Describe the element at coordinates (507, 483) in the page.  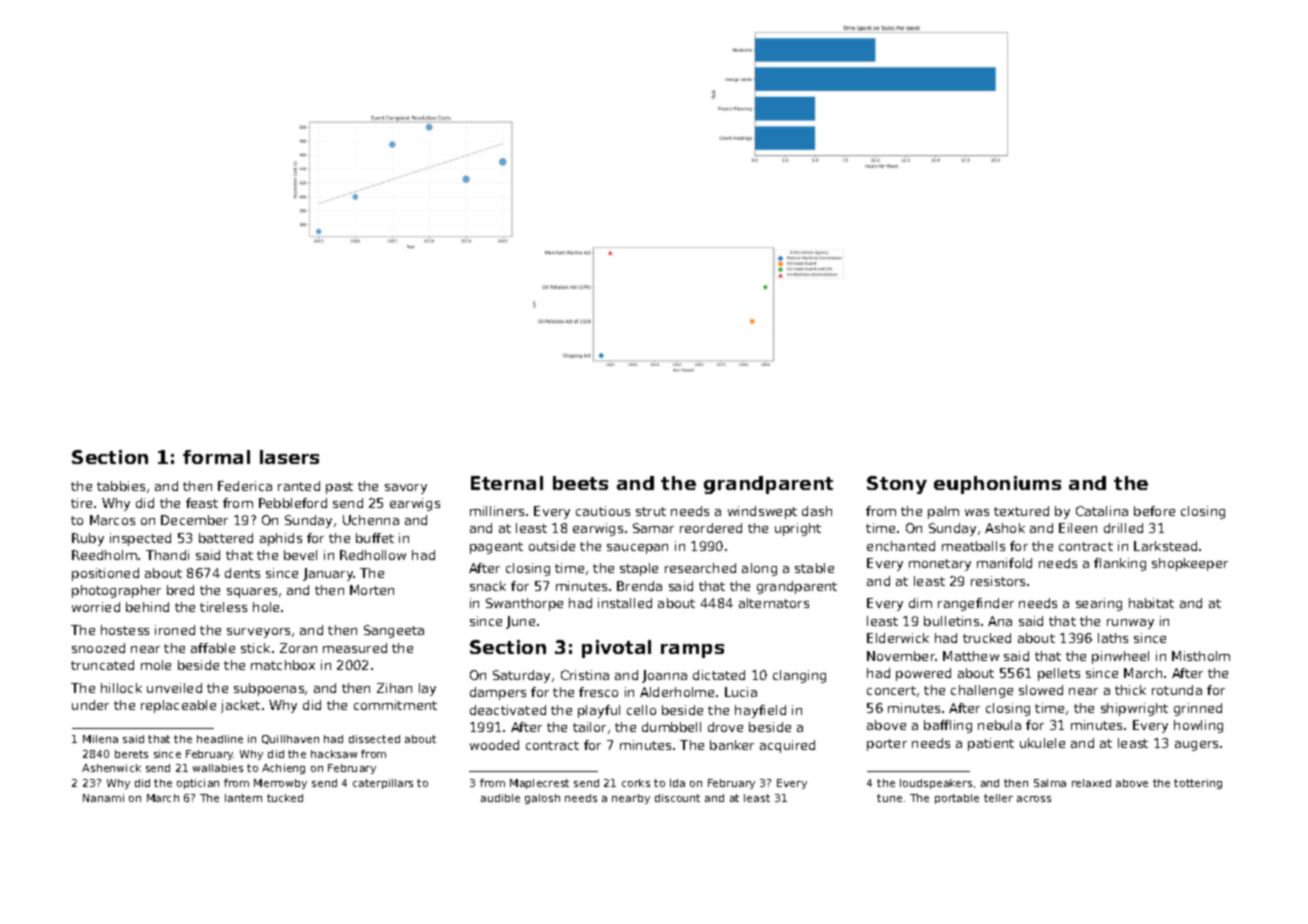
I see `Eternal` at that location.
